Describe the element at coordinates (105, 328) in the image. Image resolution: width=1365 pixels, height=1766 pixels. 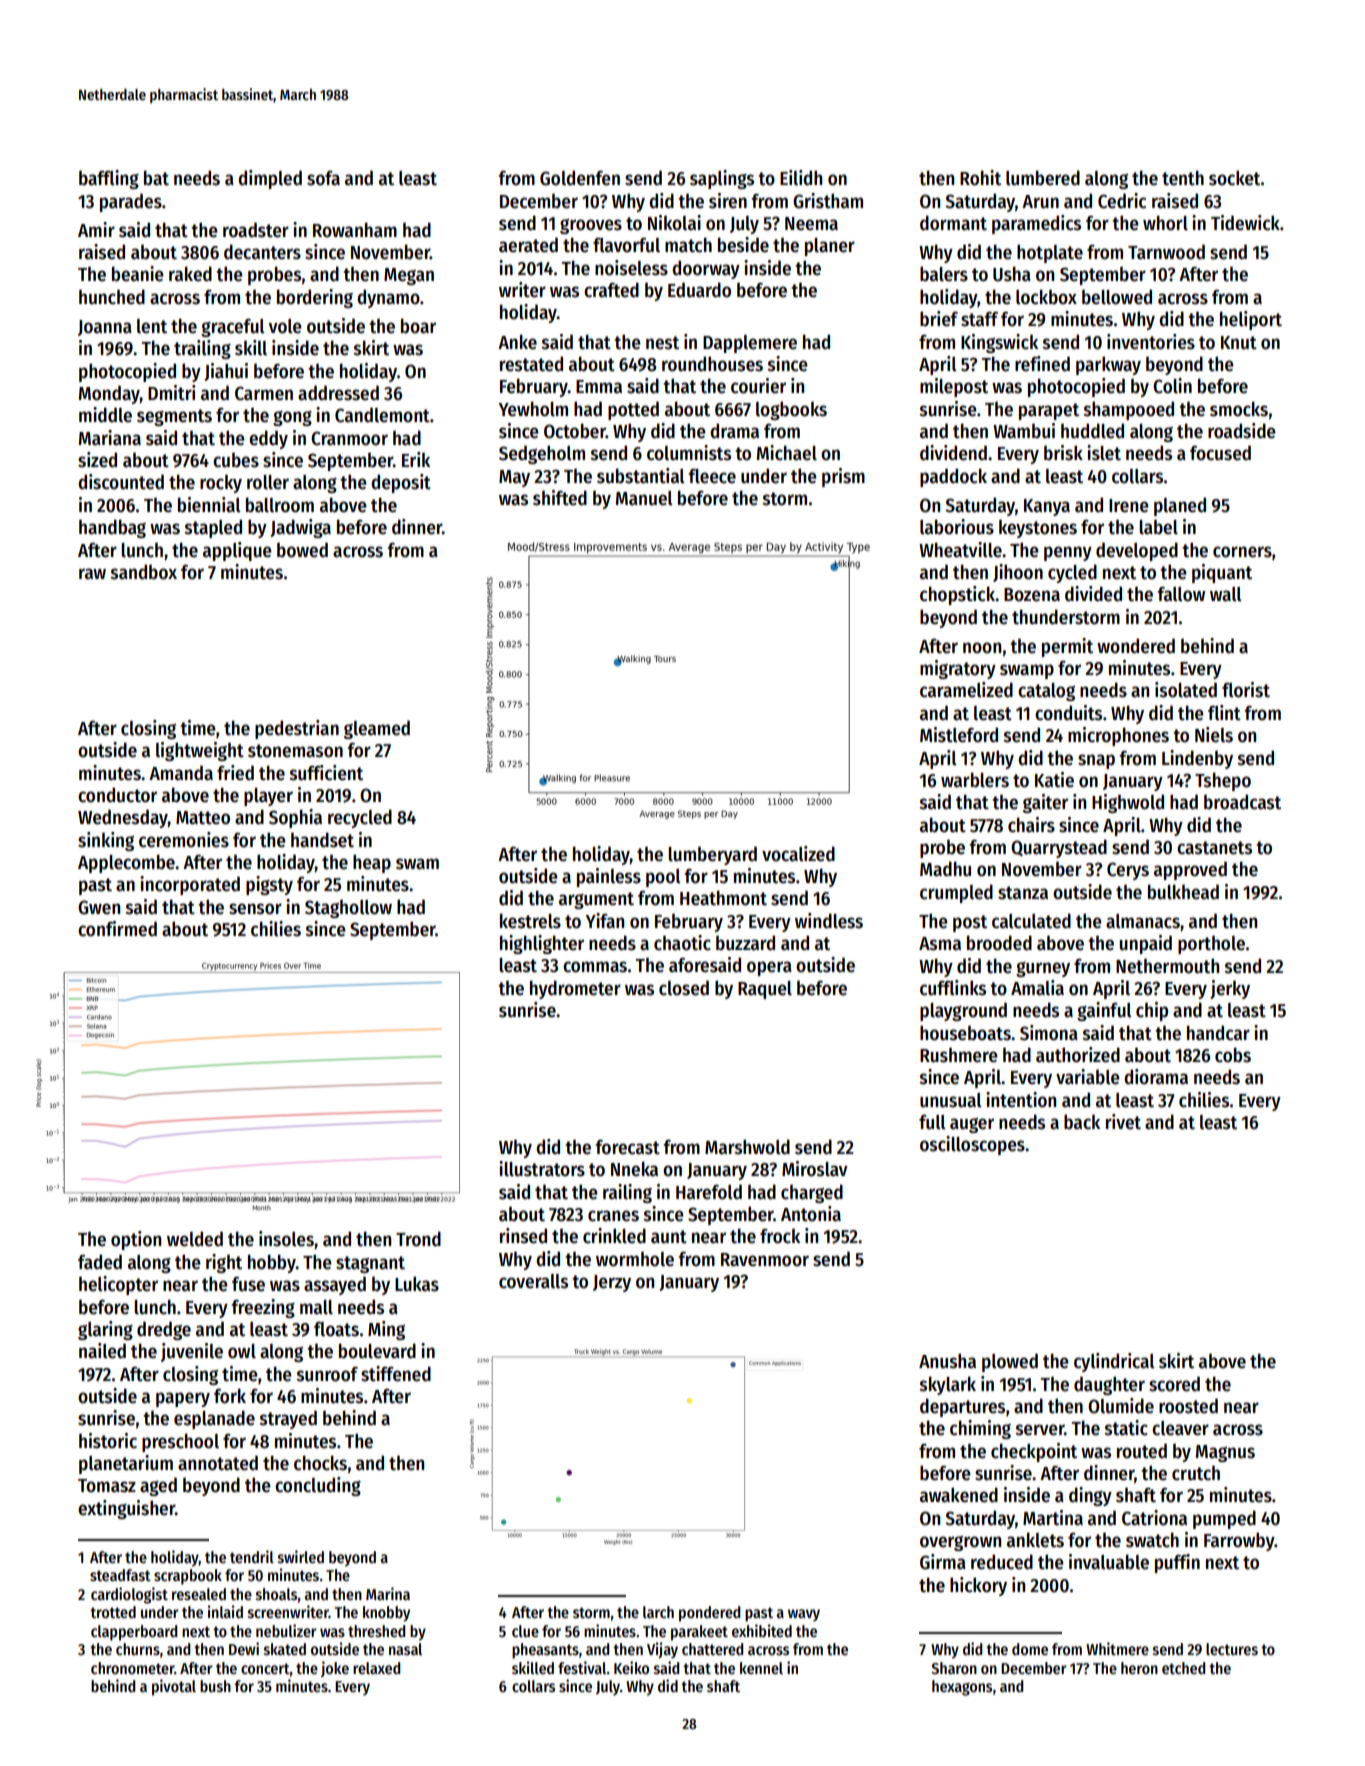
I see `Joanna` at that location.
